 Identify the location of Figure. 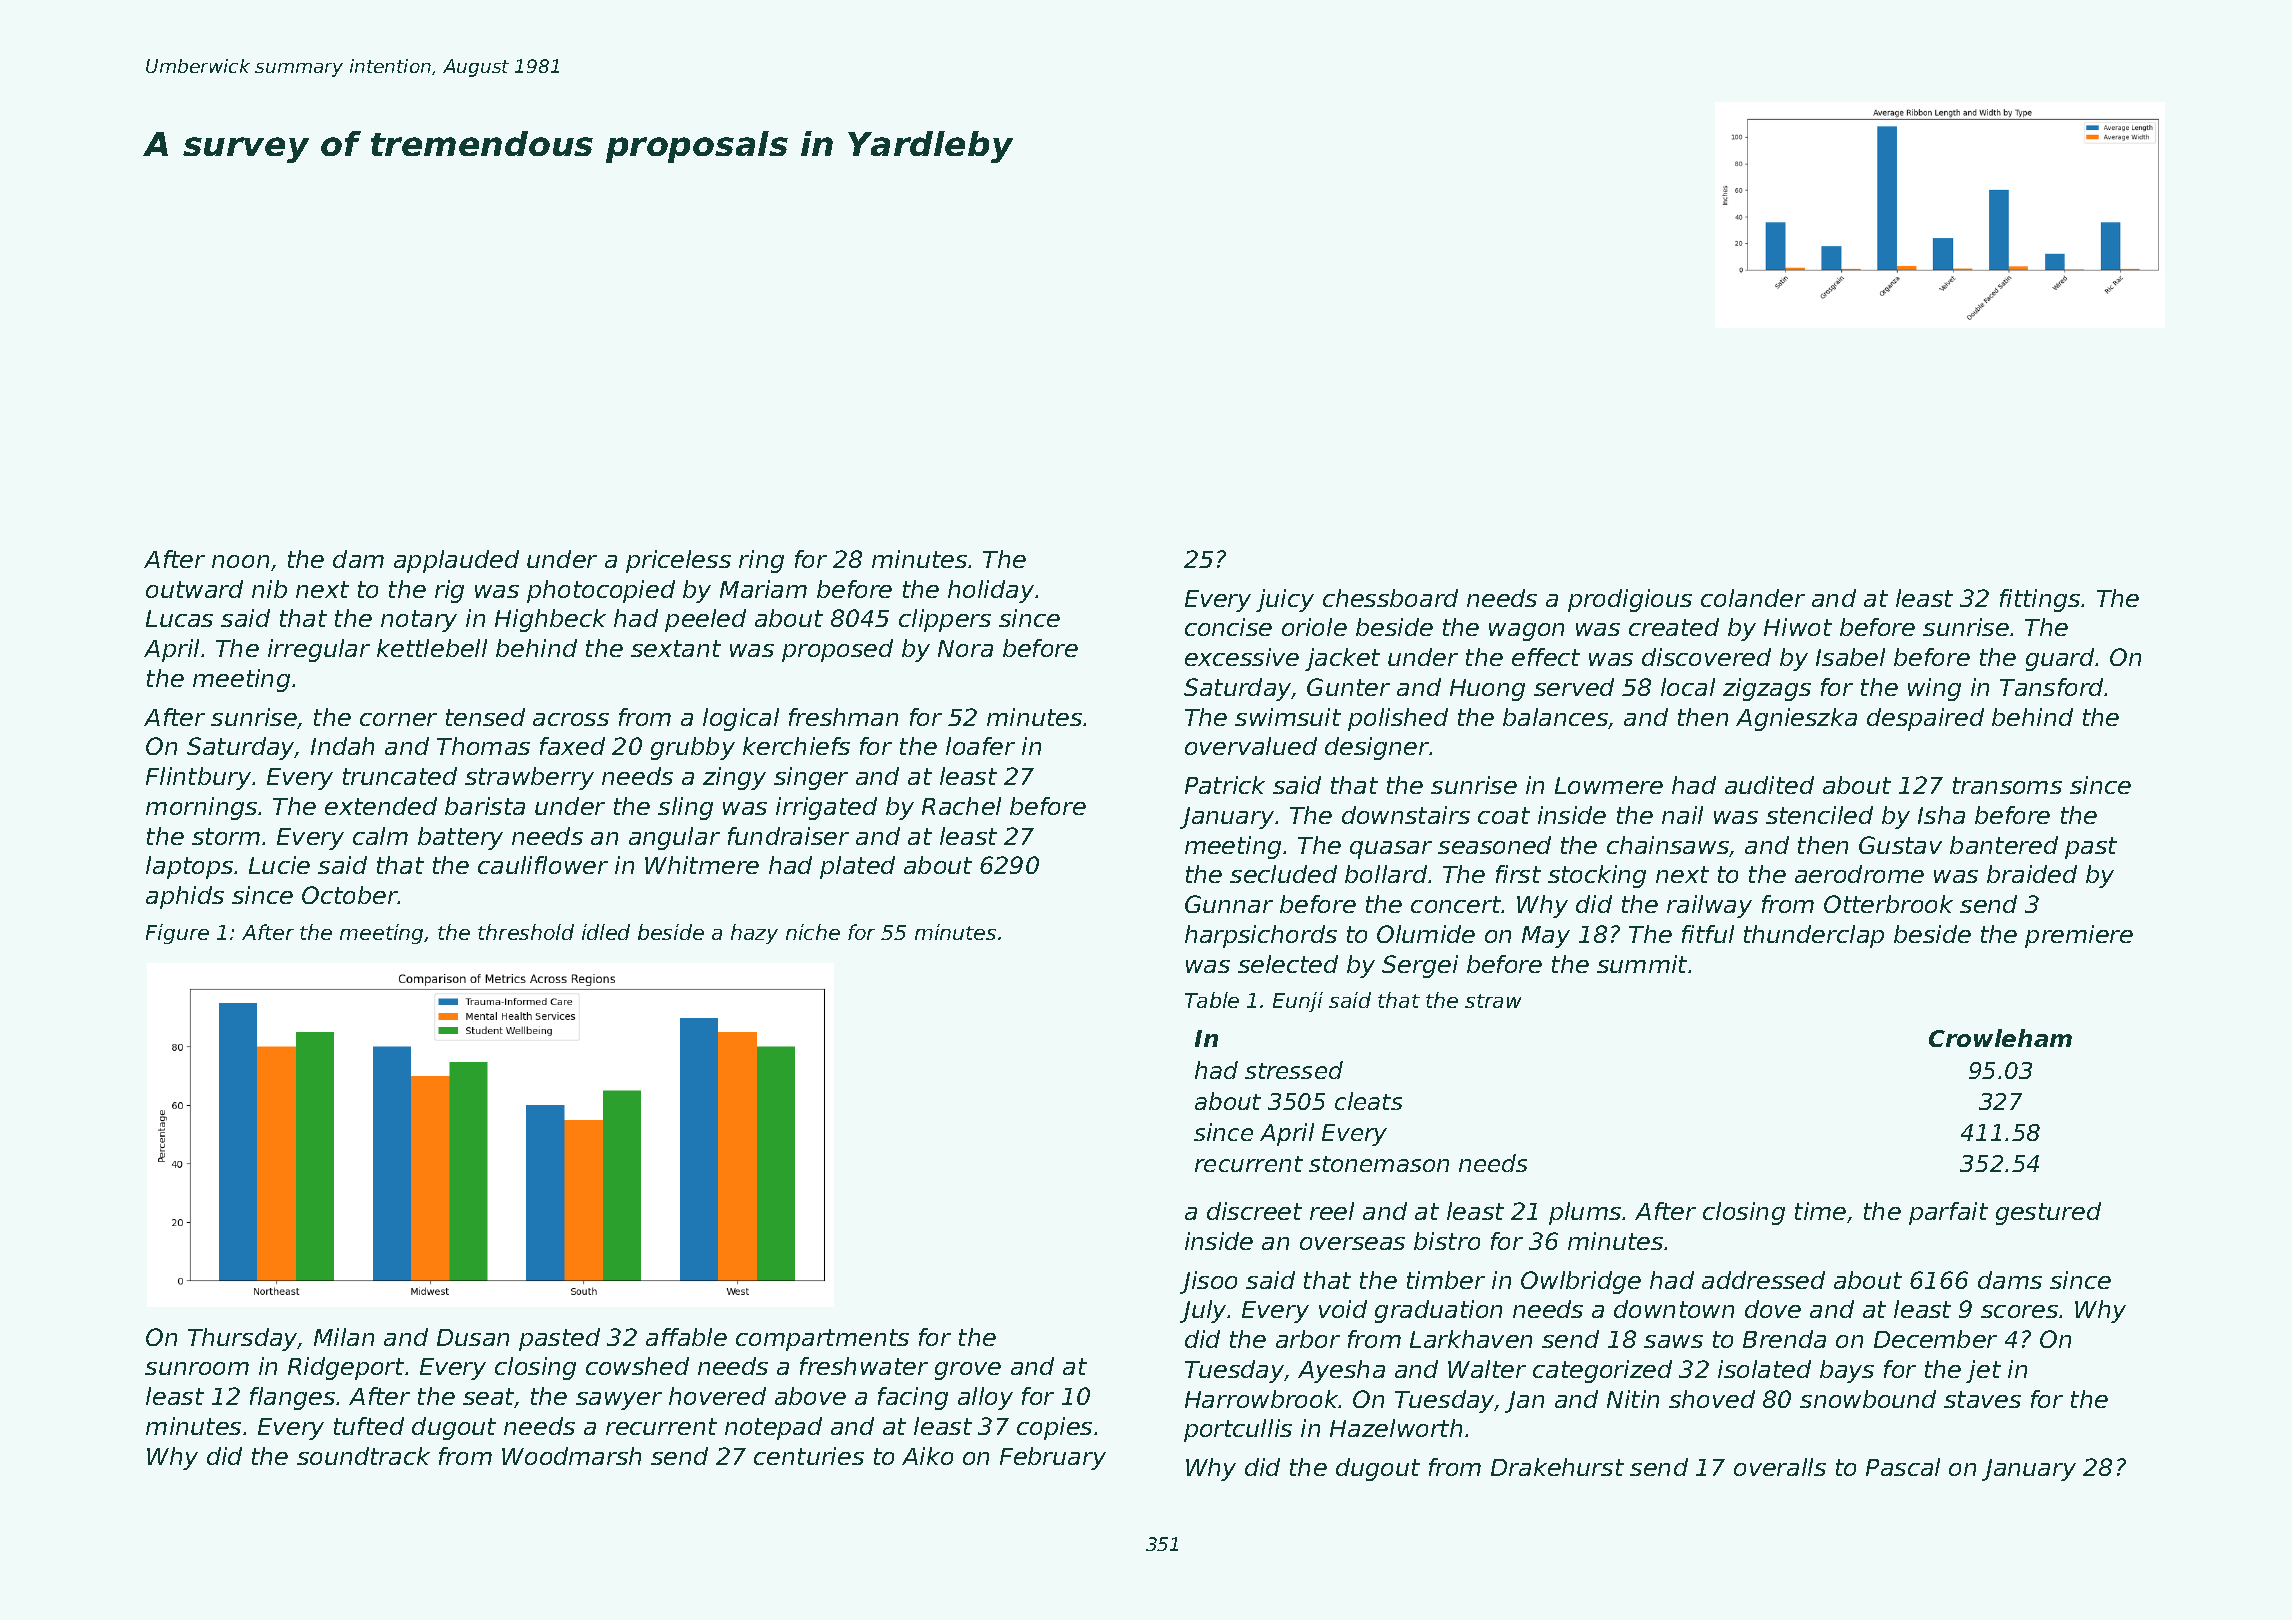
(177, 934).
